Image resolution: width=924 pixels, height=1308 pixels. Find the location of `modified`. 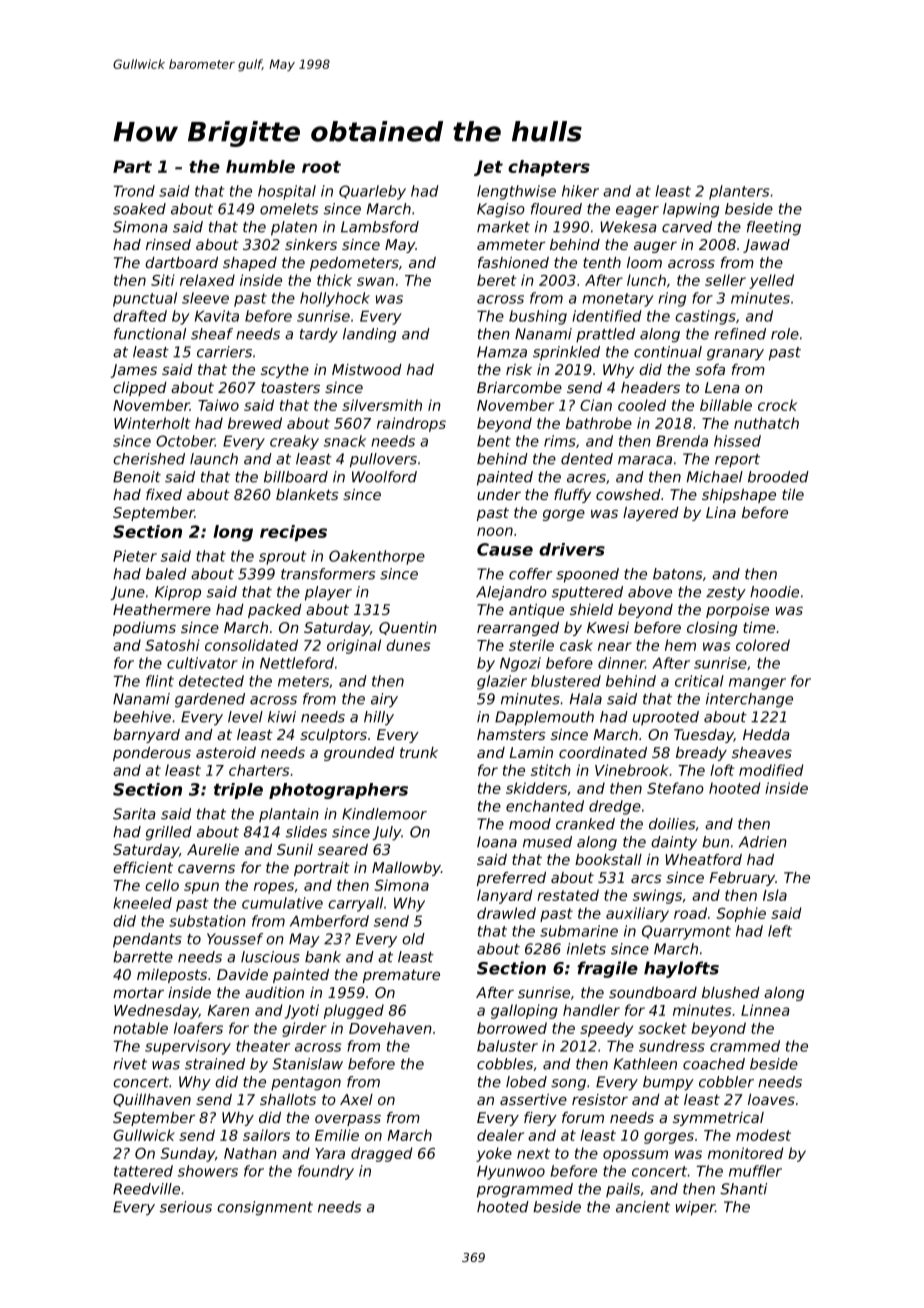

modified is located at coordinates (771, 770).
